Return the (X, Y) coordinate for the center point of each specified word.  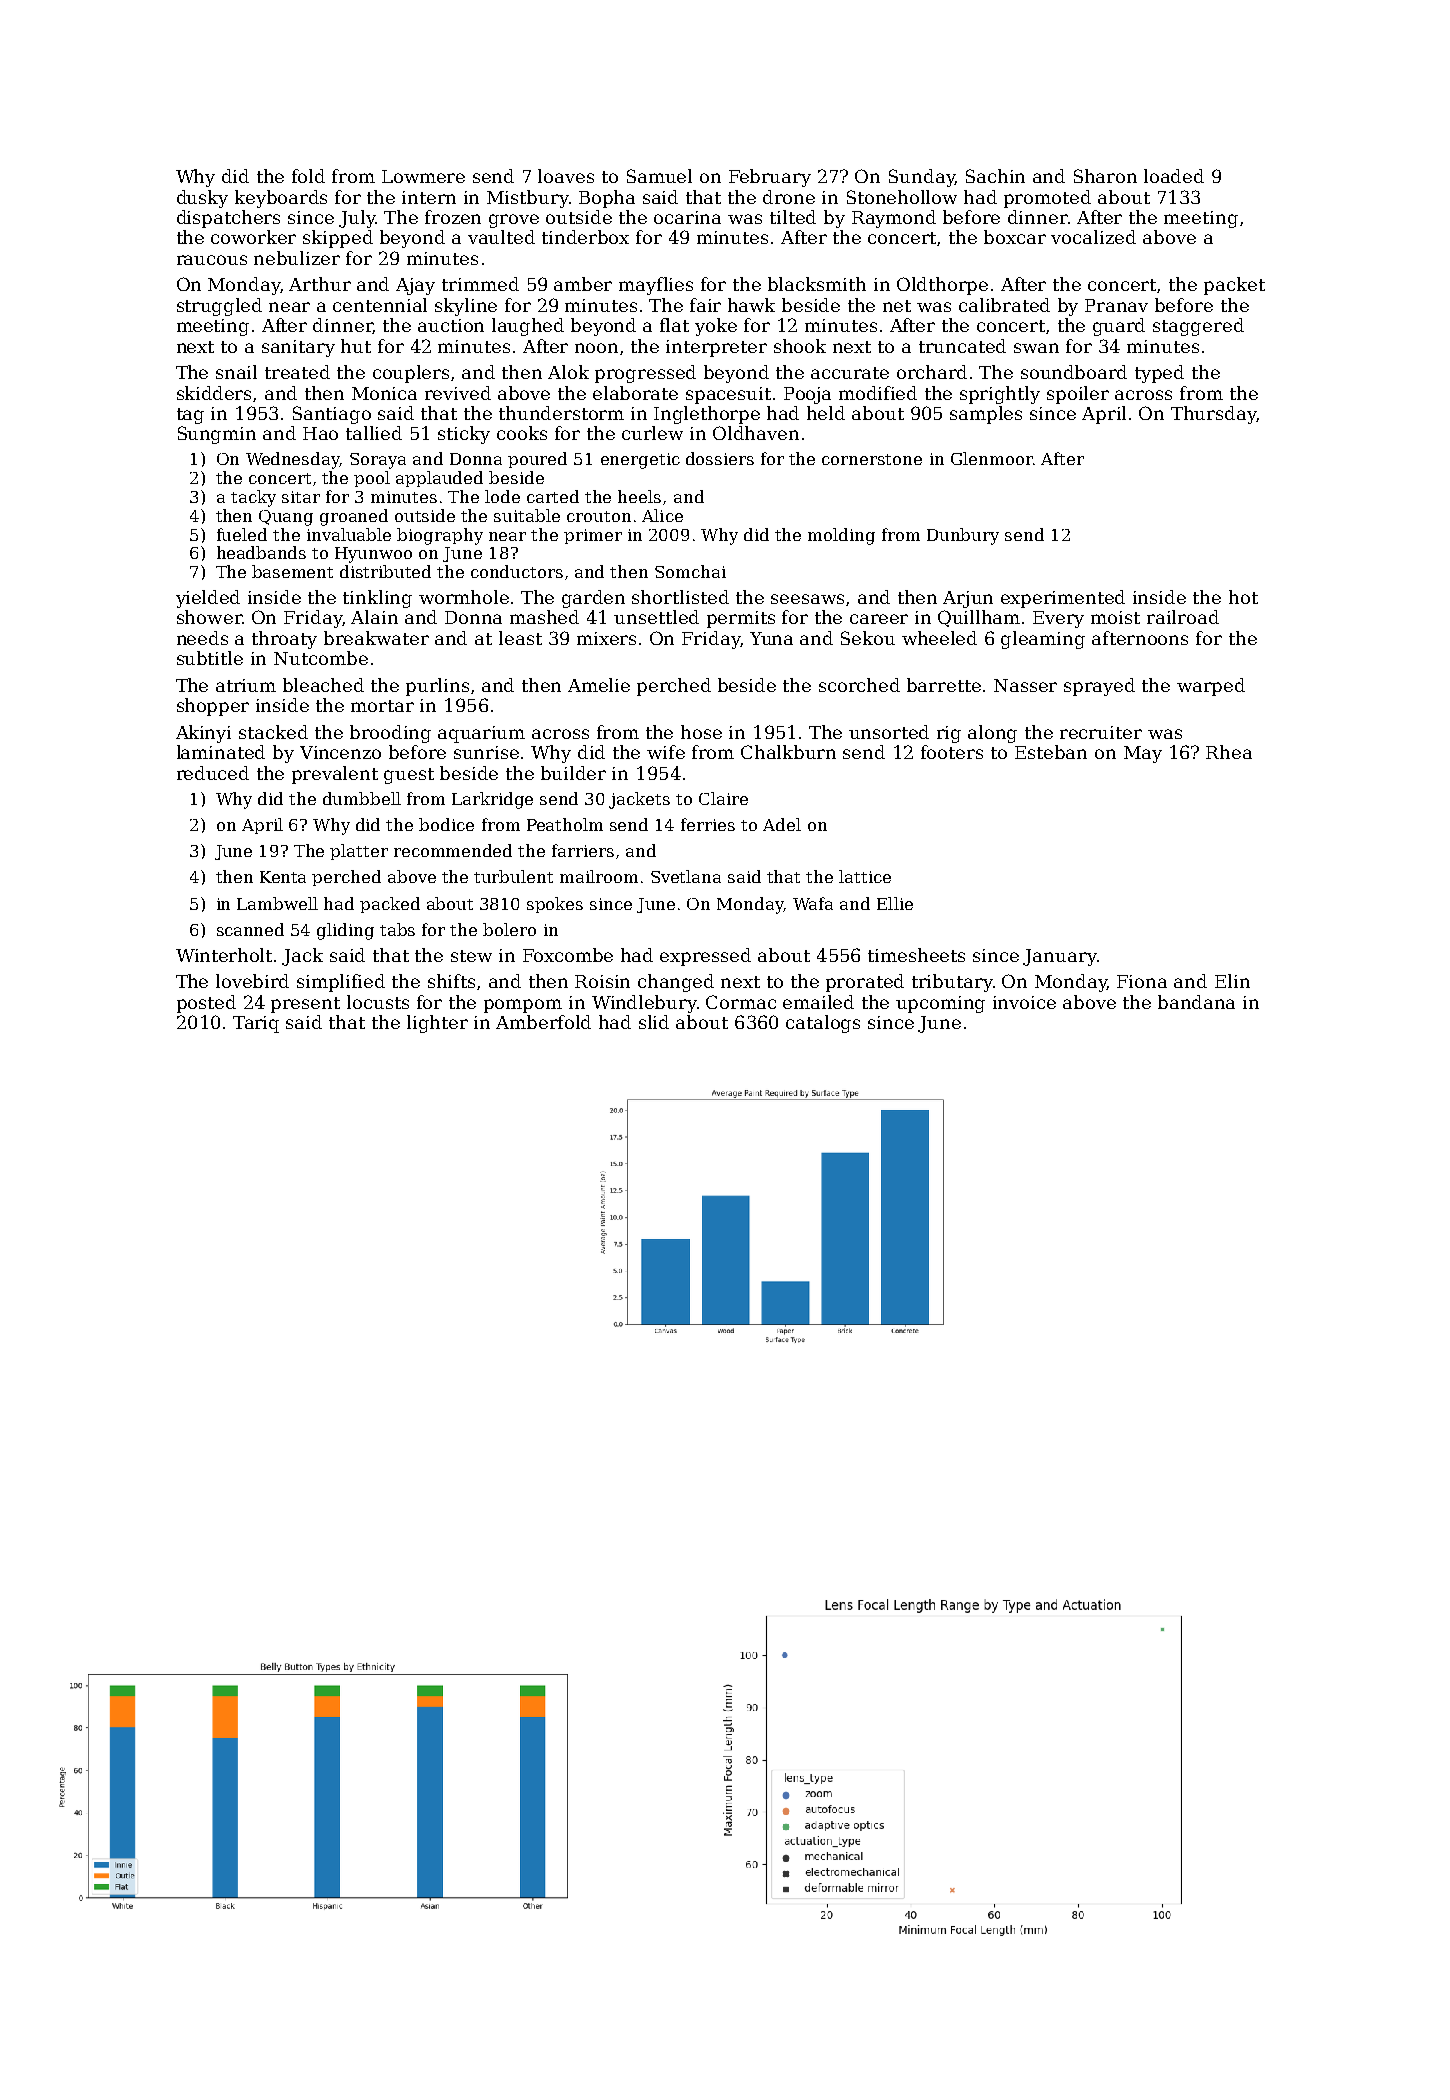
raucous (212, 260)
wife (666, 752)
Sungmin (217, 435)
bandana (1196, 1002)
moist (1115, 617)
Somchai (690, 571)
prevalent (335, 775)
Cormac (741, 1002)
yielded (208, 599)
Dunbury (963, 536)
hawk (751, 305)
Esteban (1051, 752)
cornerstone (872, 459)
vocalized (1093, 237)
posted (206, 1004)
